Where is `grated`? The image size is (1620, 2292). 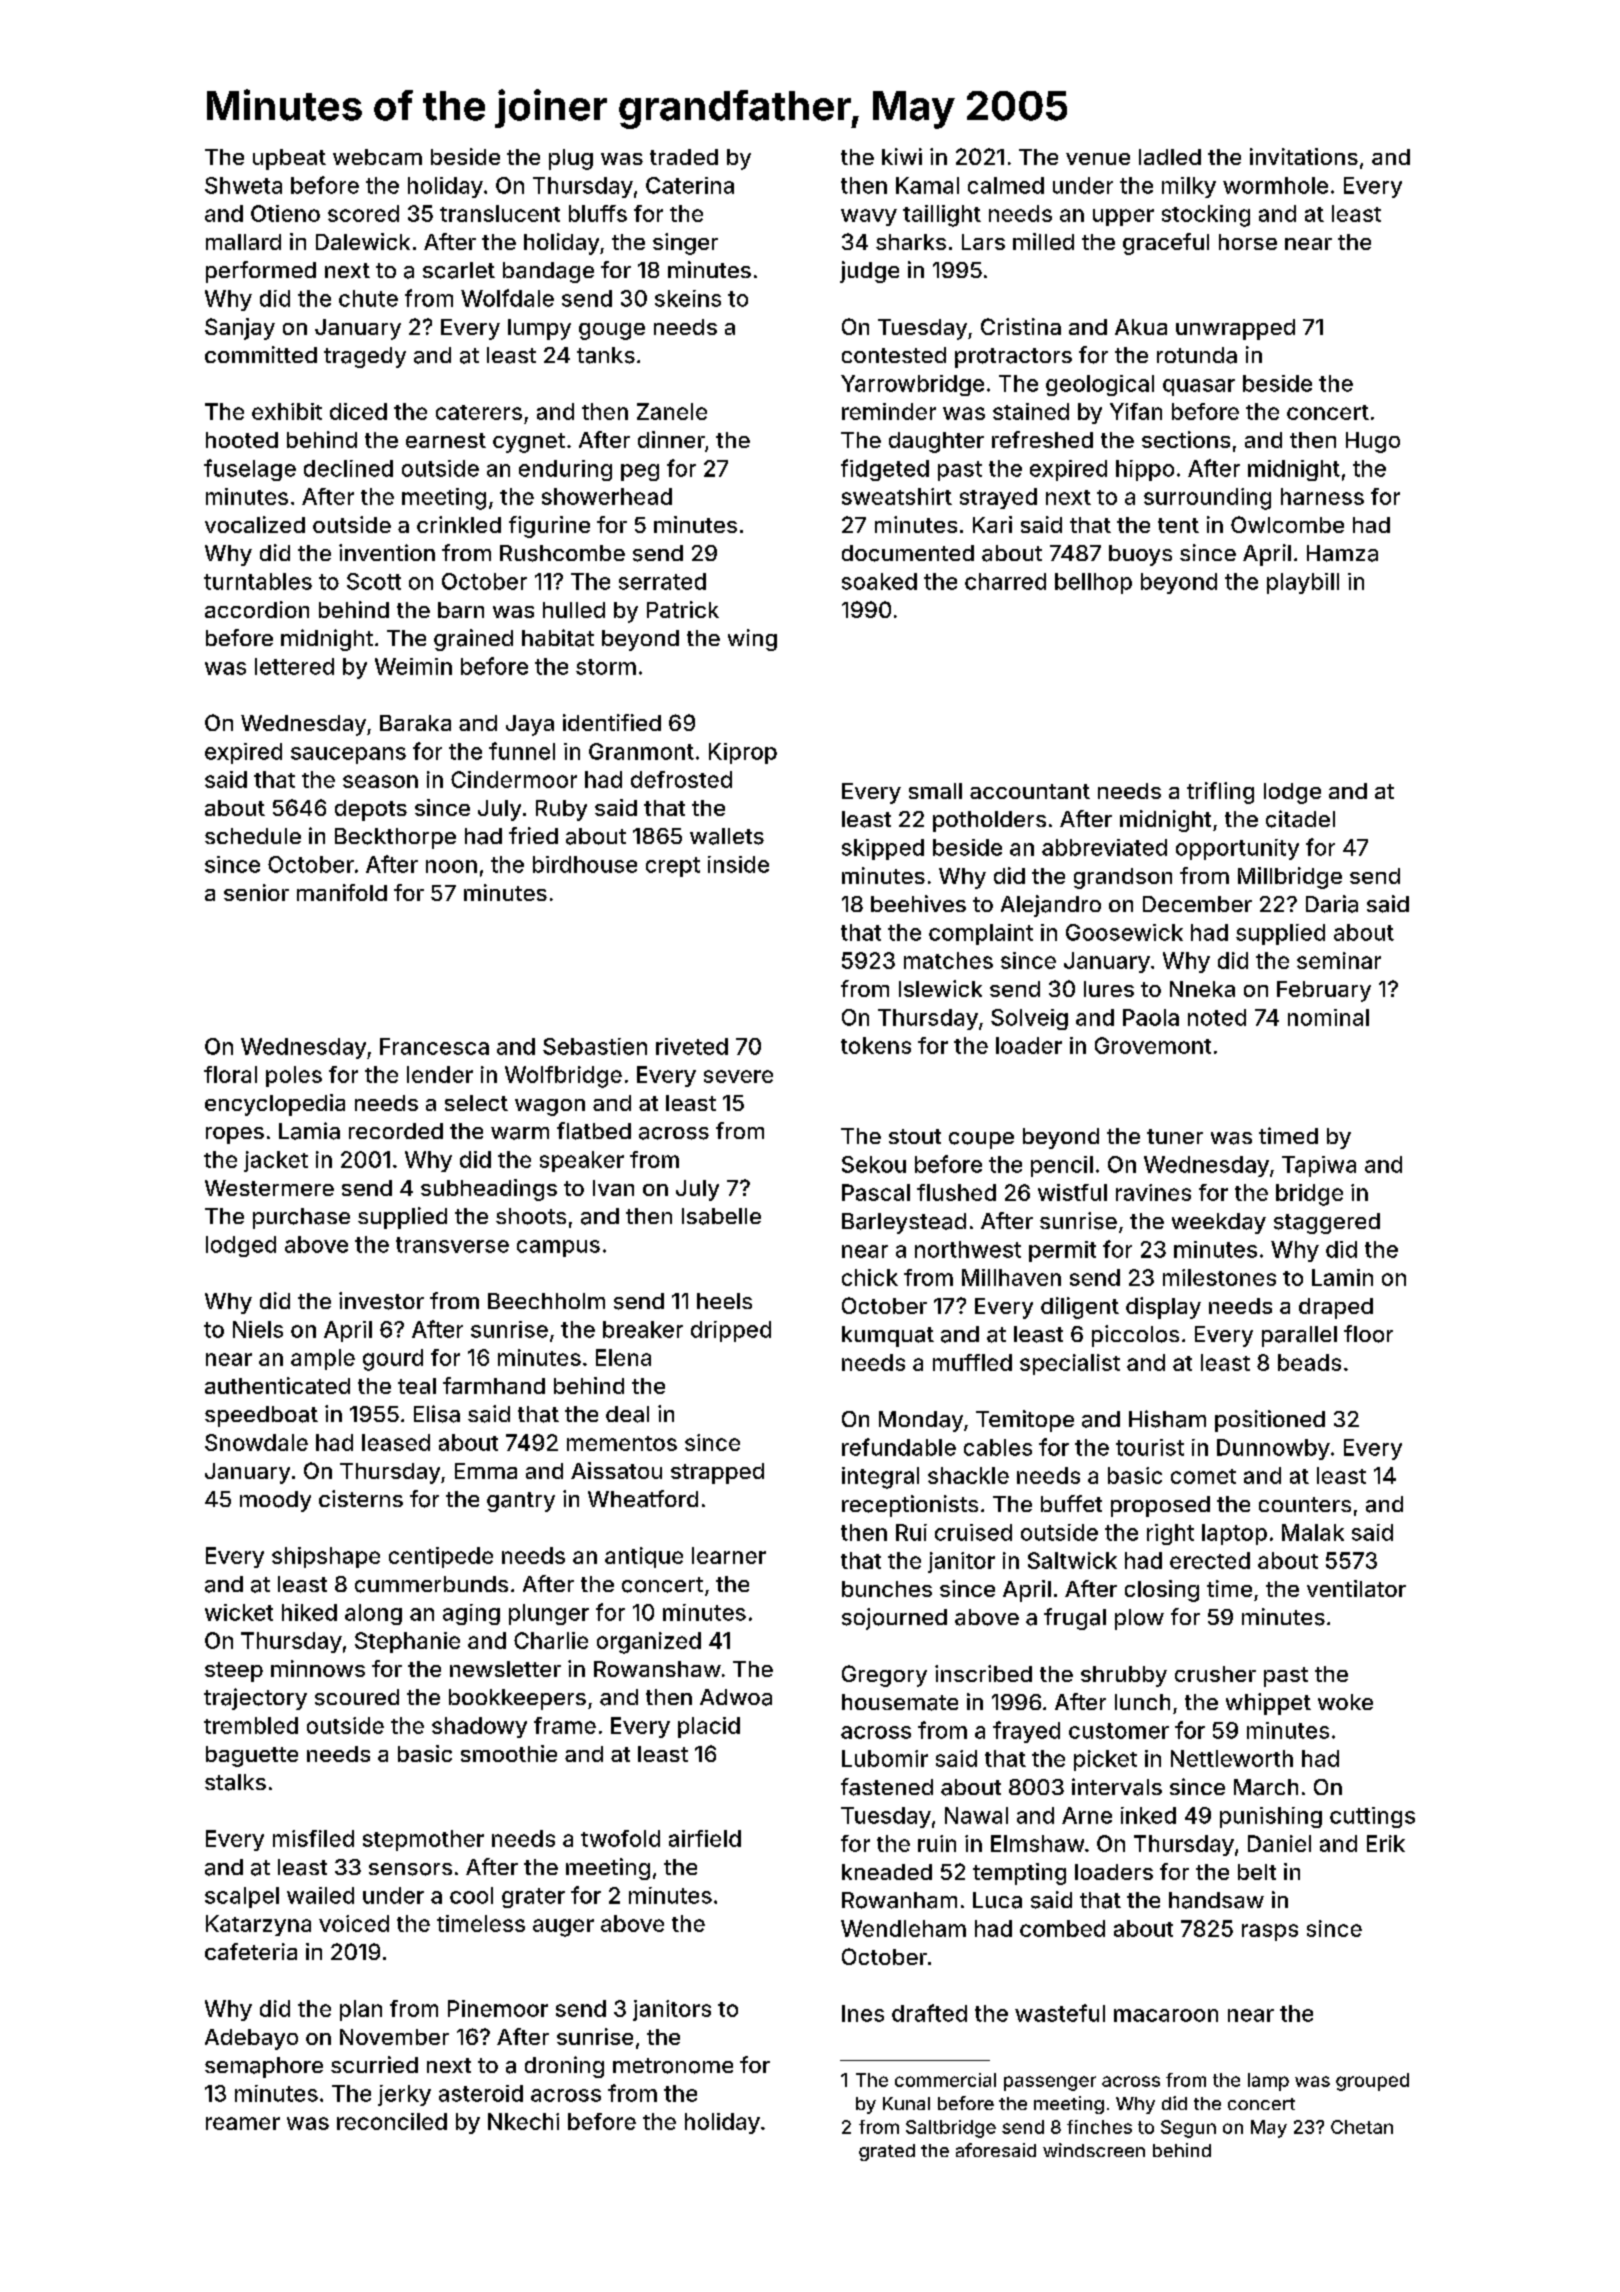
grated is located at coordinates (887, 2152).
